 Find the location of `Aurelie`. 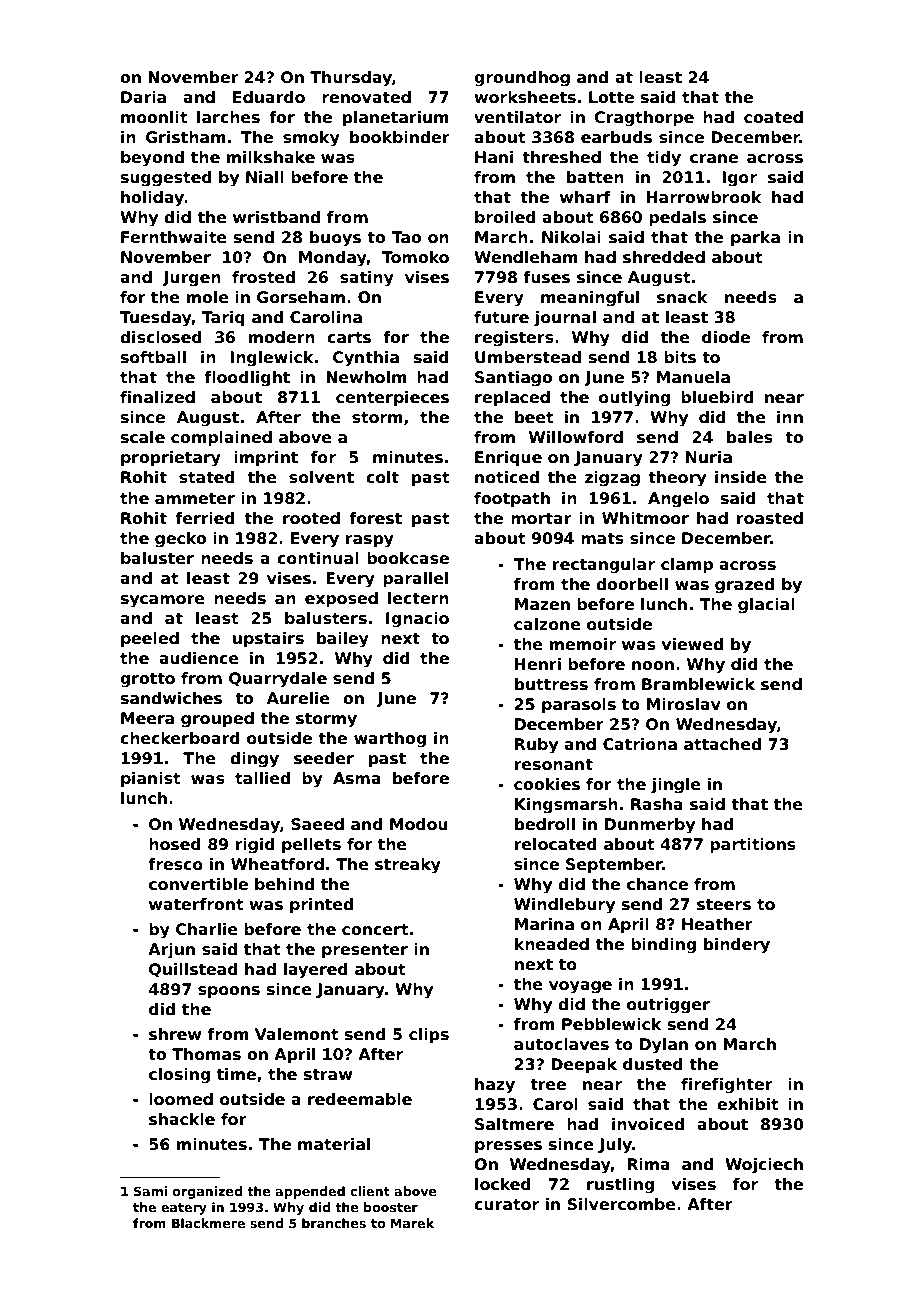

Aurelie is located at coordinates (298, 698).
